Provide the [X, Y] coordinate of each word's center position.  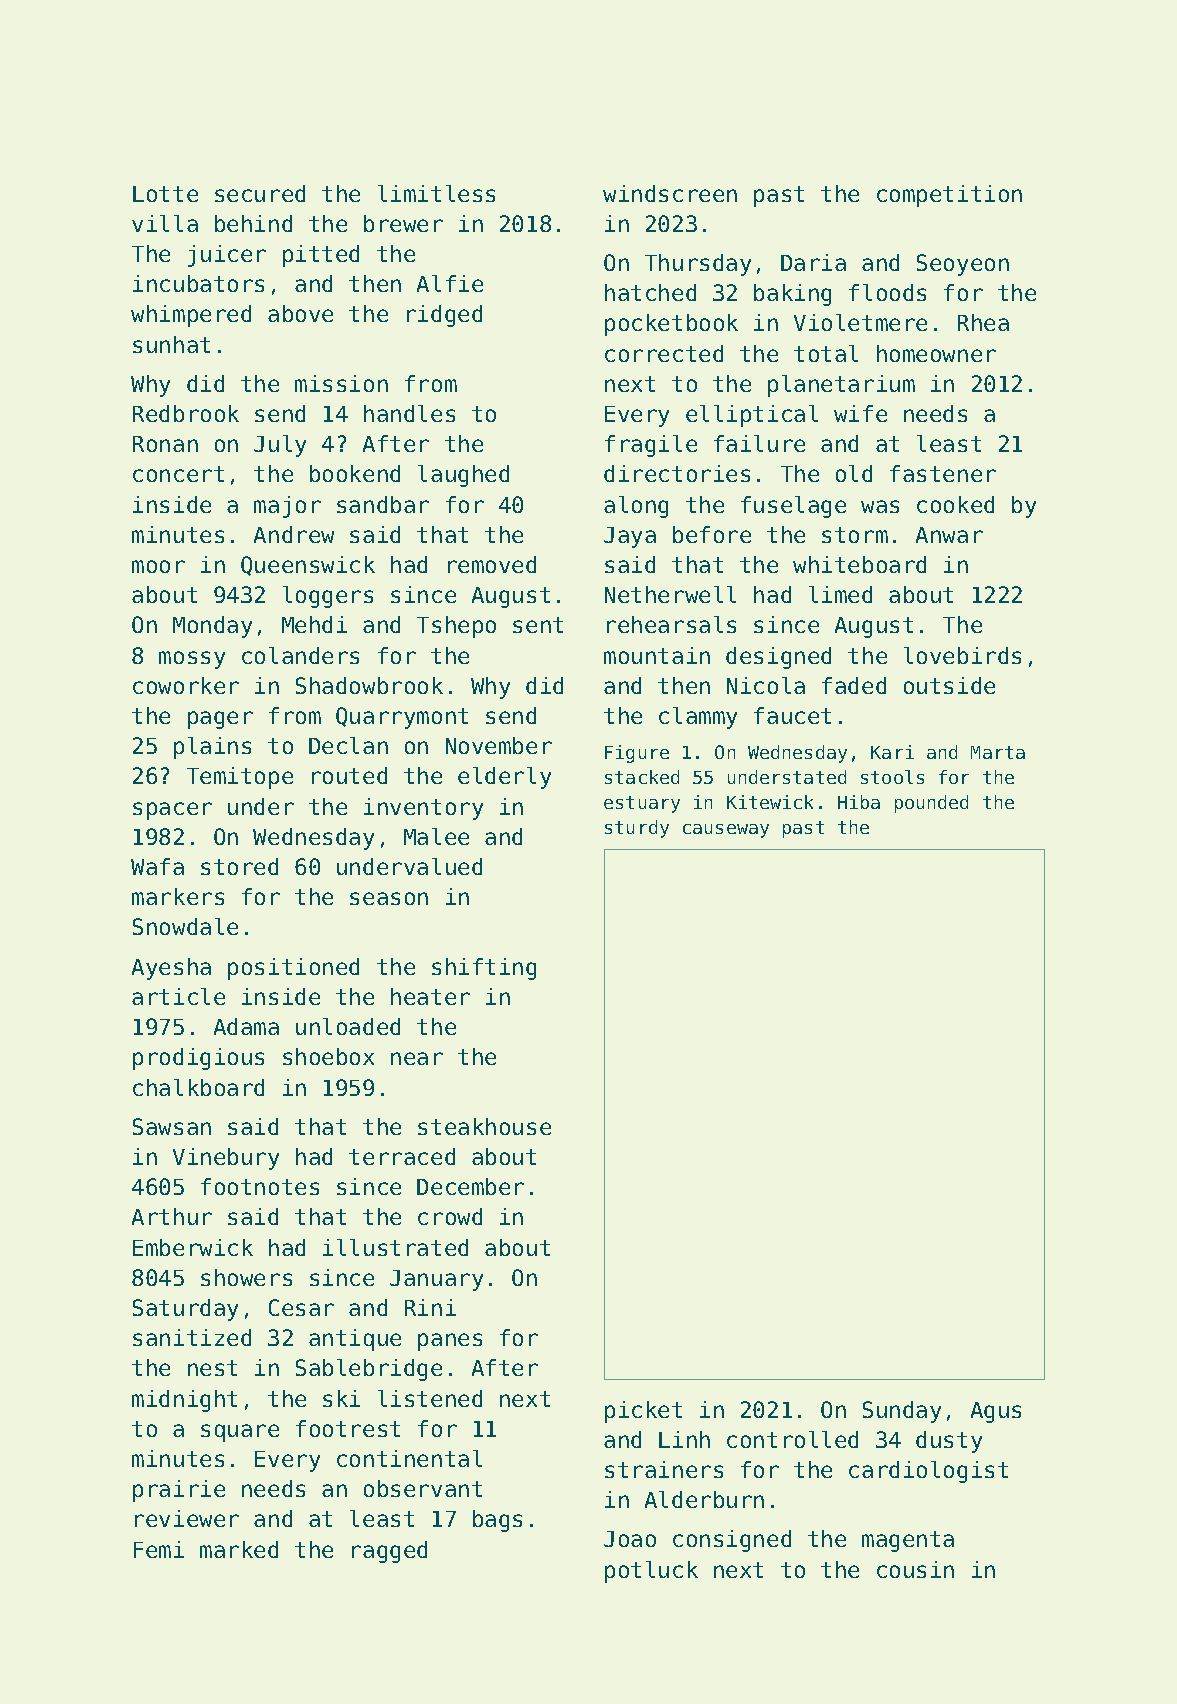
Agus [996, 1412]
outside [949, 685]
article [178, 996]
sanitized [192, 1337]
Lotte [165, 194]
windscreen [670, 193]
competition [949, 196]
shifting [484, 969]
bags [497, 1521]
